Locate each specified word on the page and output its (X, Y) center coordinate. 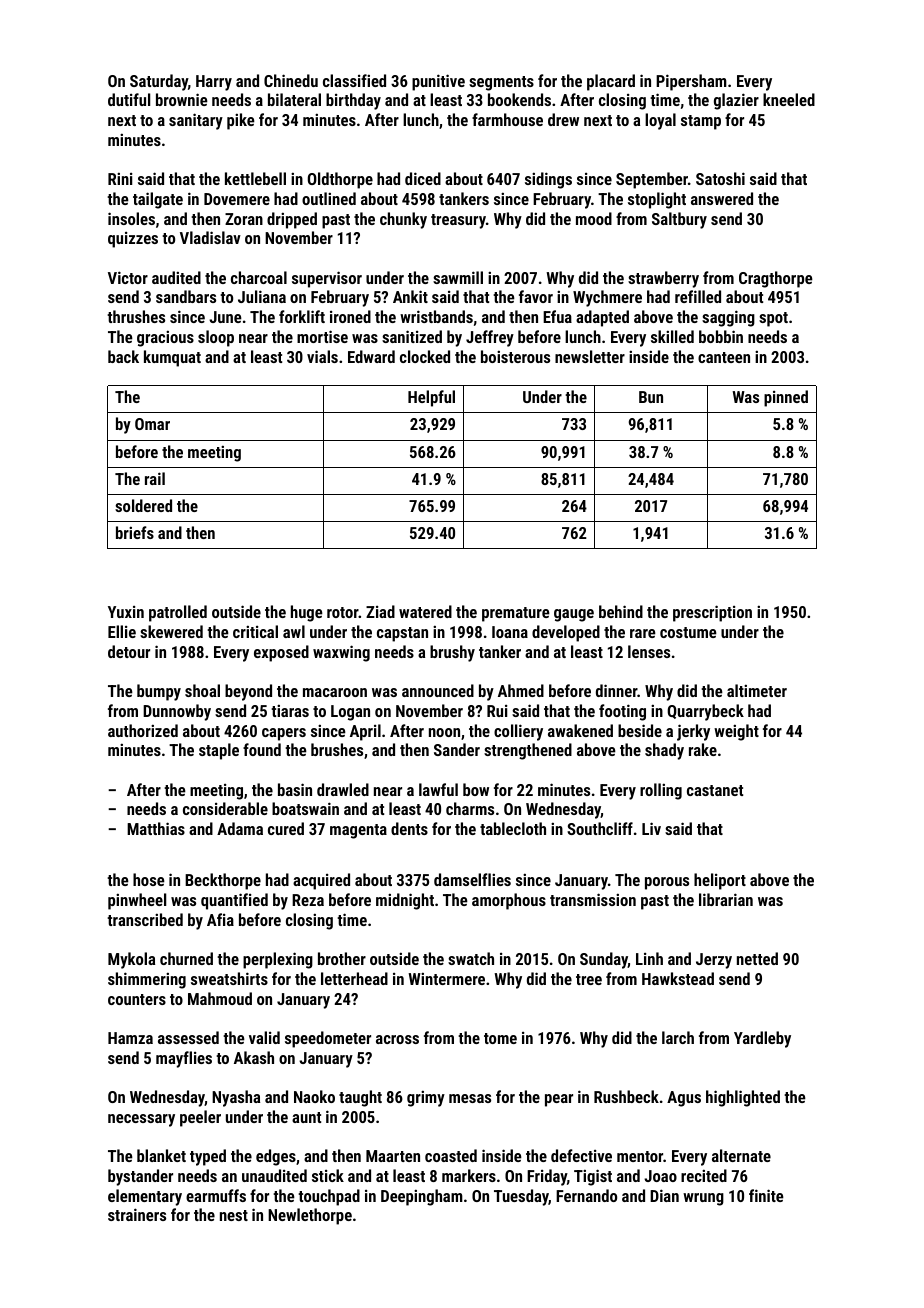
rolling (661, 791)
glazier (736, 101)
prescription (712, 613)
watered (425, 611)
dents (409, 828)
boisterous (515, 356)
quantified (234, 901)
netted (757, 958)
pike (241, 121)
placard (611, 82)
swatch (471, 958)
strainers (137, 1214)
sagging (728, 318)
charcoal (259, 277)
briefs (135, 532)
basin (295, 789)
